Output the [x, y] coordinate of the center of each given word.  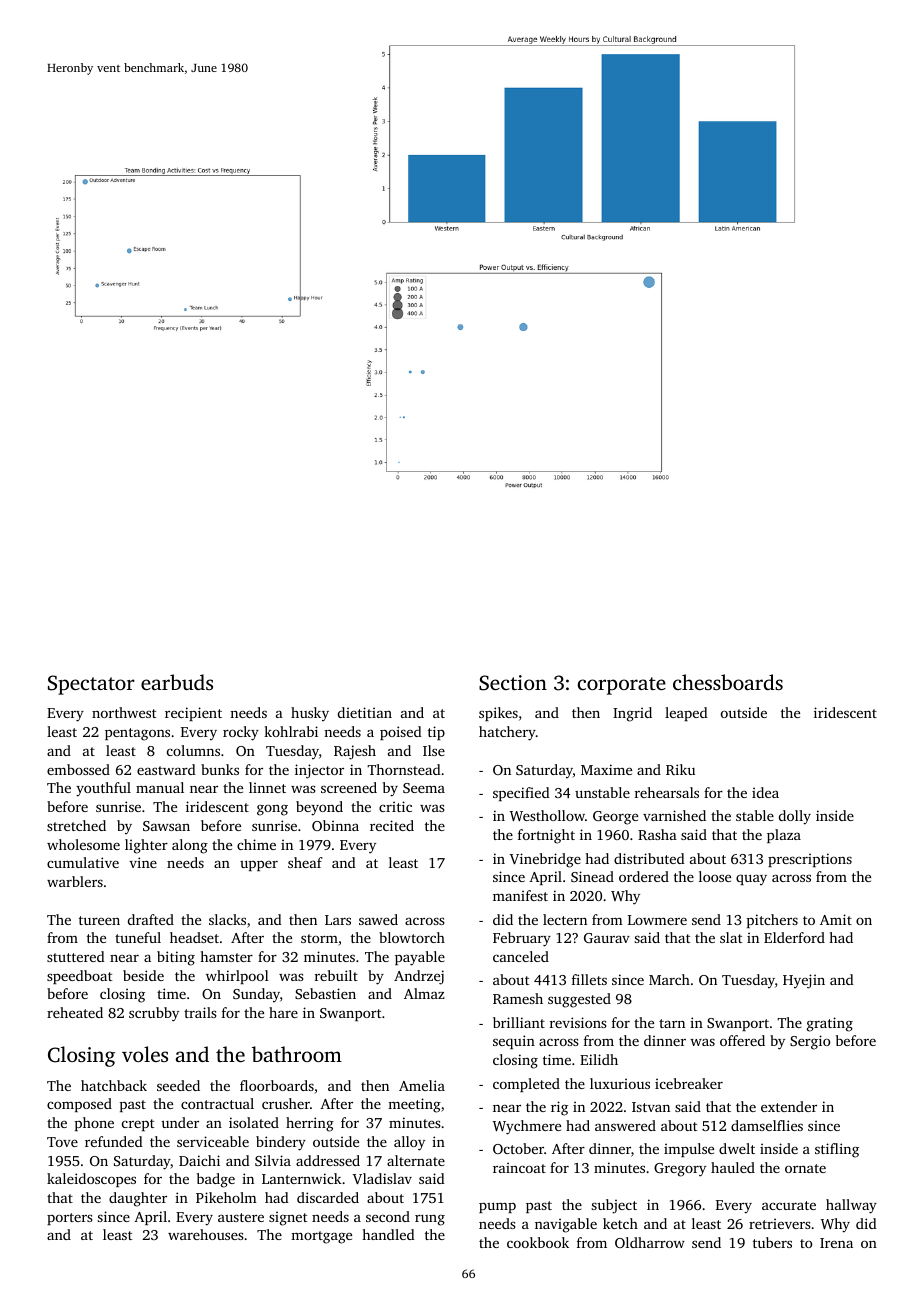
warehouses [206, 1234]
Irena [836, 1243]
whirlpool [237, 977]
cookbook [538, 1242]
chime [256, 844]
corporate [622, 686]
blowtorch [412, 937]
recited [392, 825]
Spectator [91, 685]
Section [513, 683]
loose [715, 876]
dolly [795, 817]
